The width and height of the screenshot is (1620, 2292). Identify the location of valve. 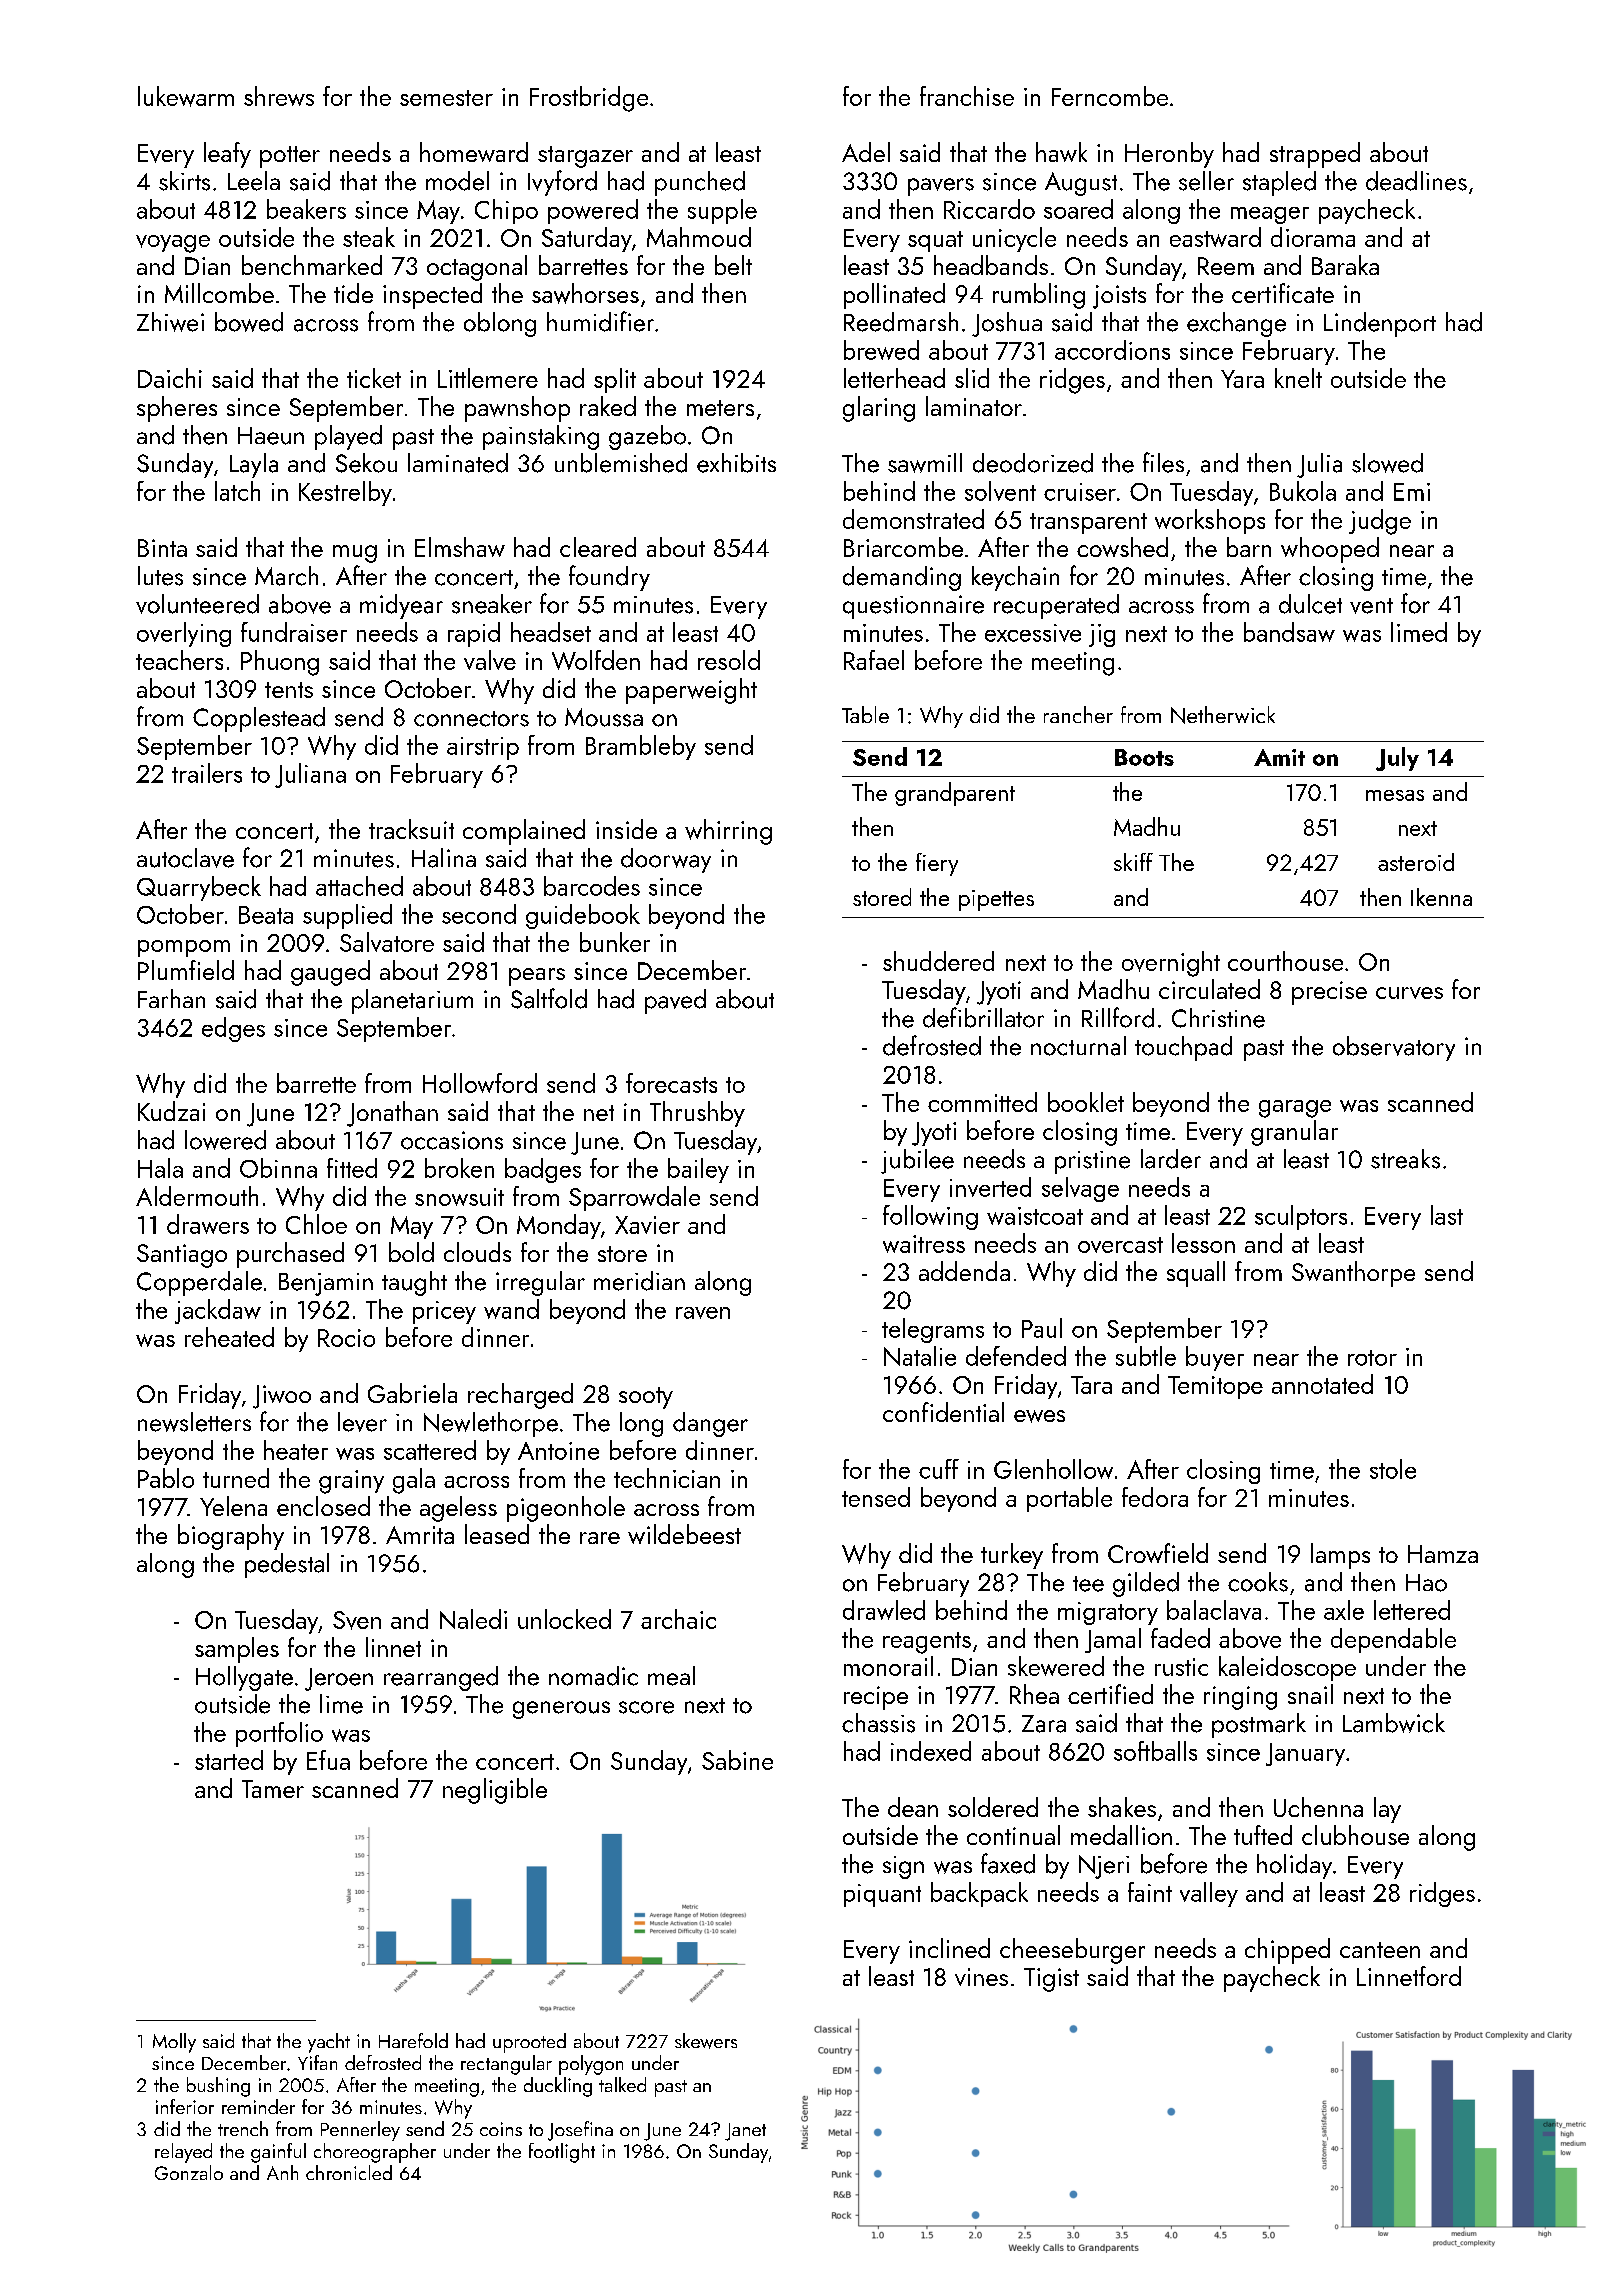
(490, 660).
